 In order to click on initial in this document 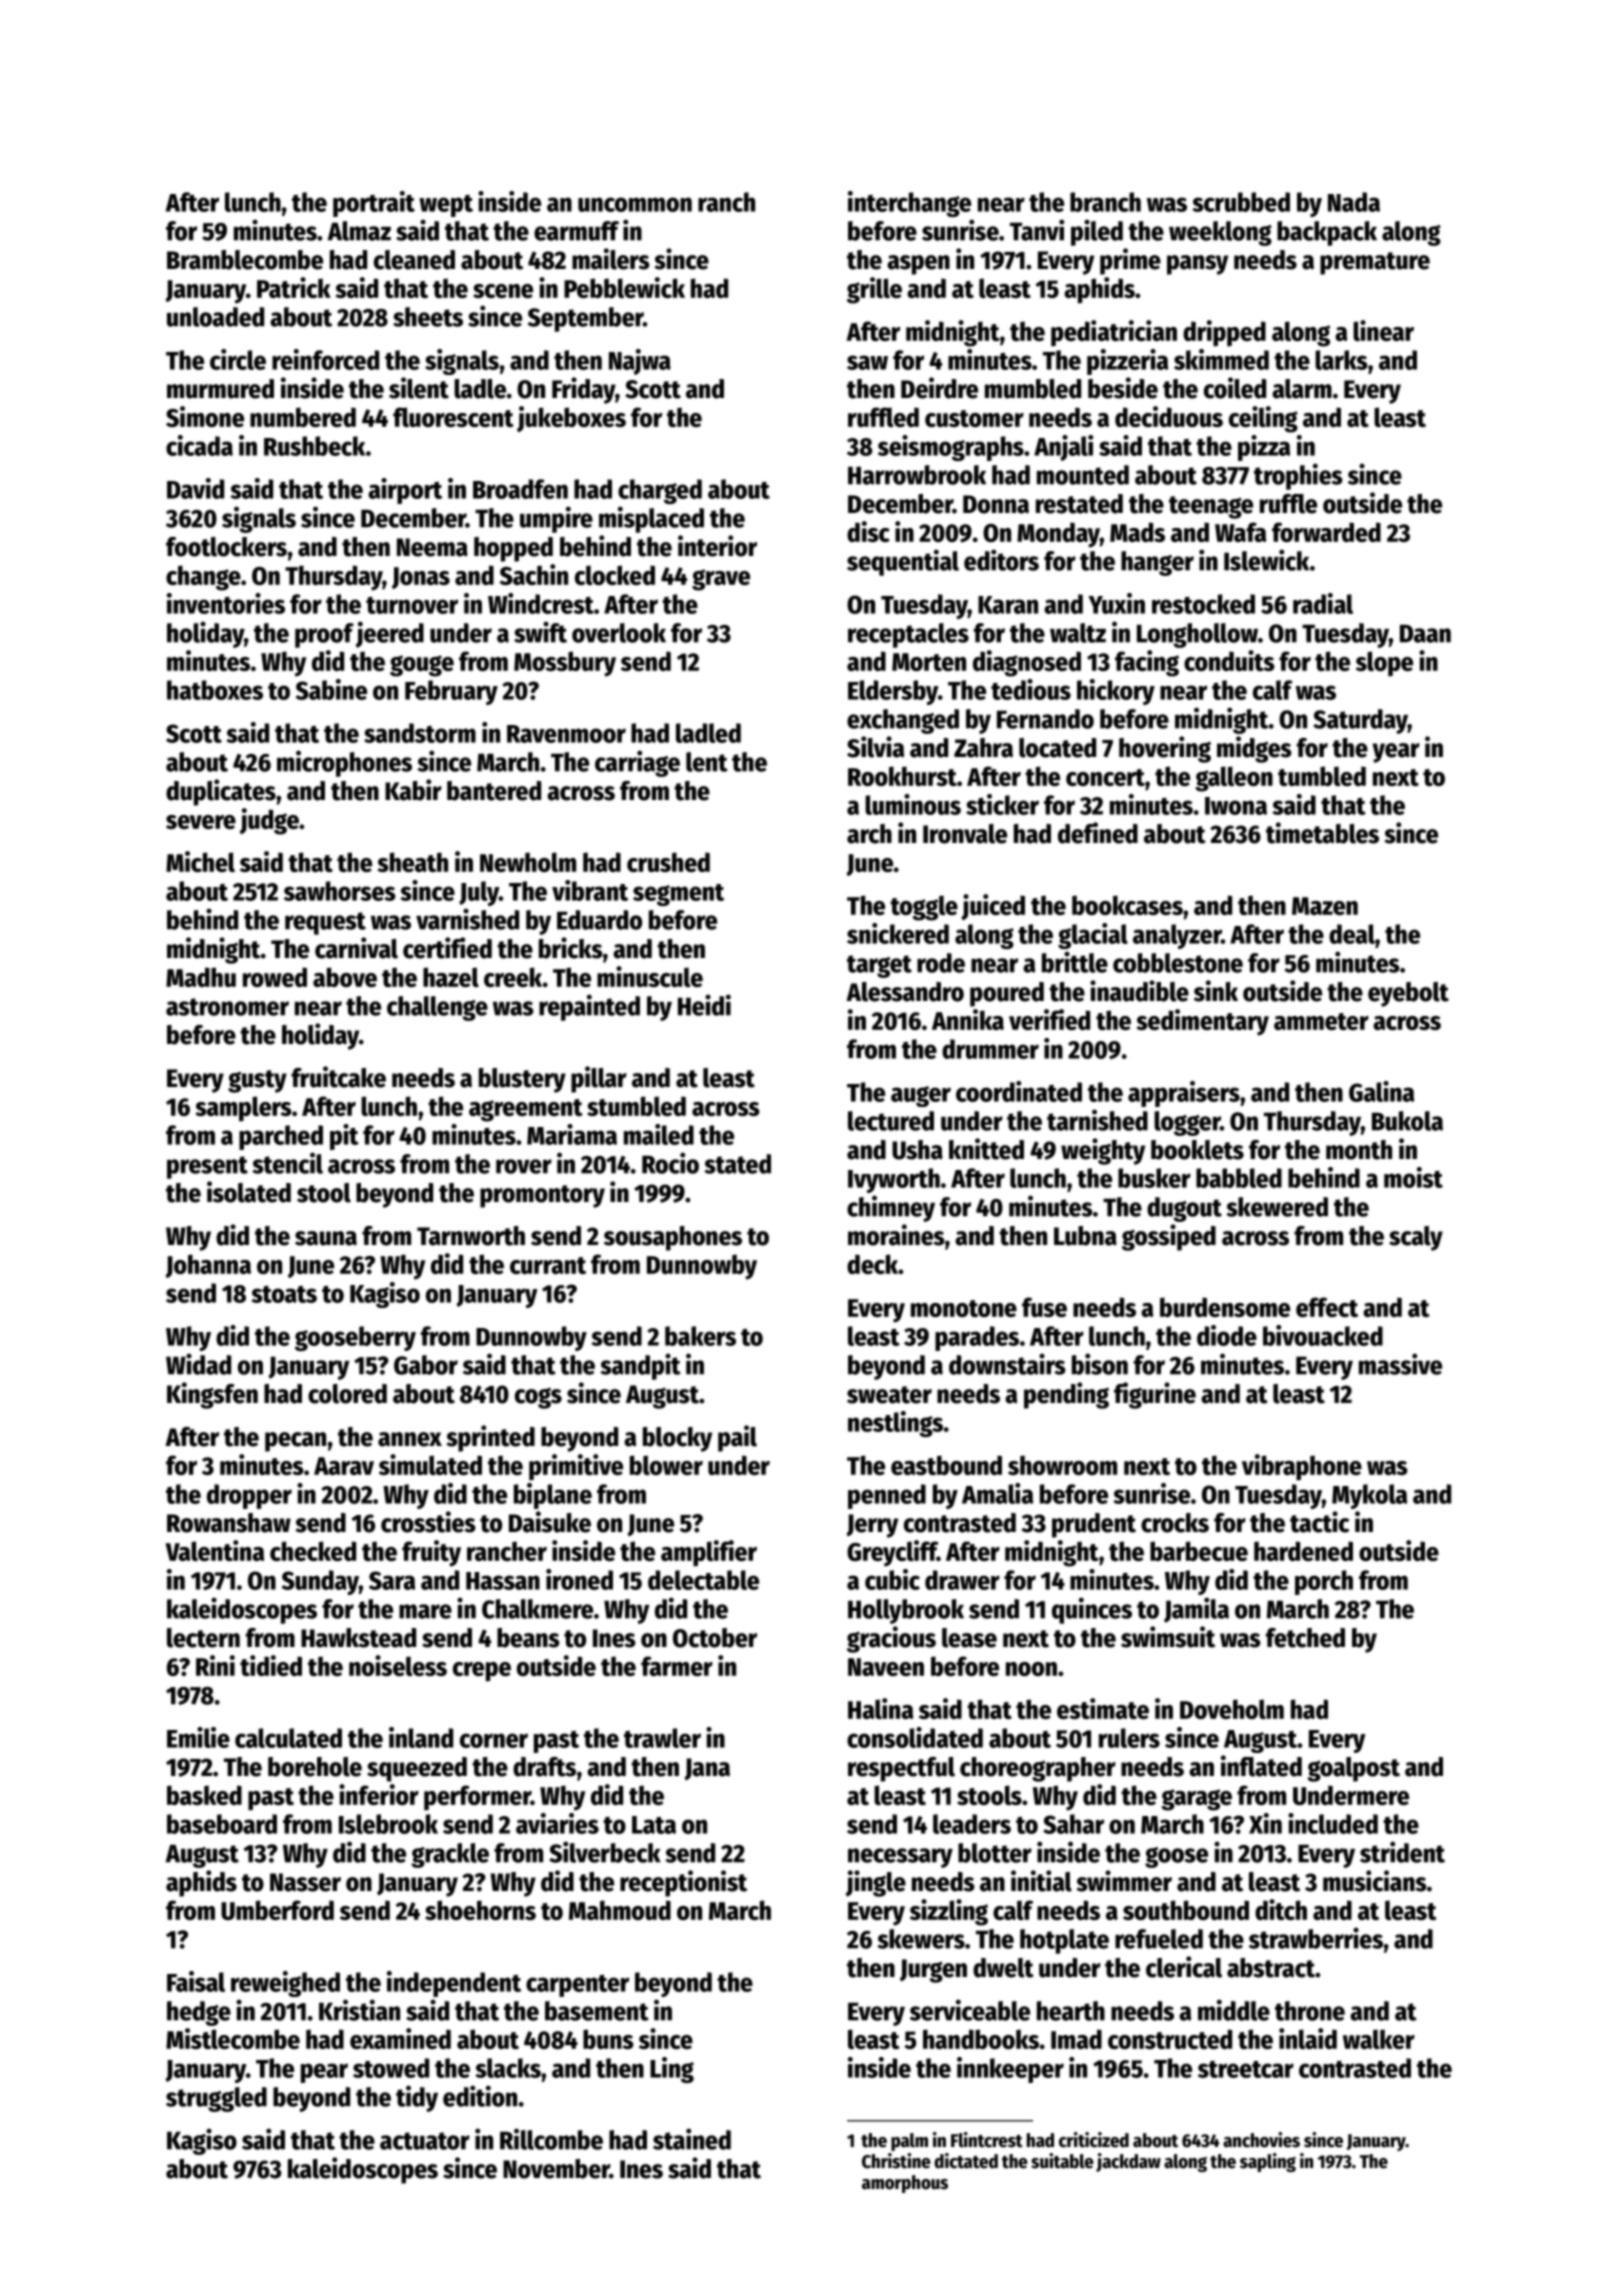, I will do `click(1041, 1881)`.
